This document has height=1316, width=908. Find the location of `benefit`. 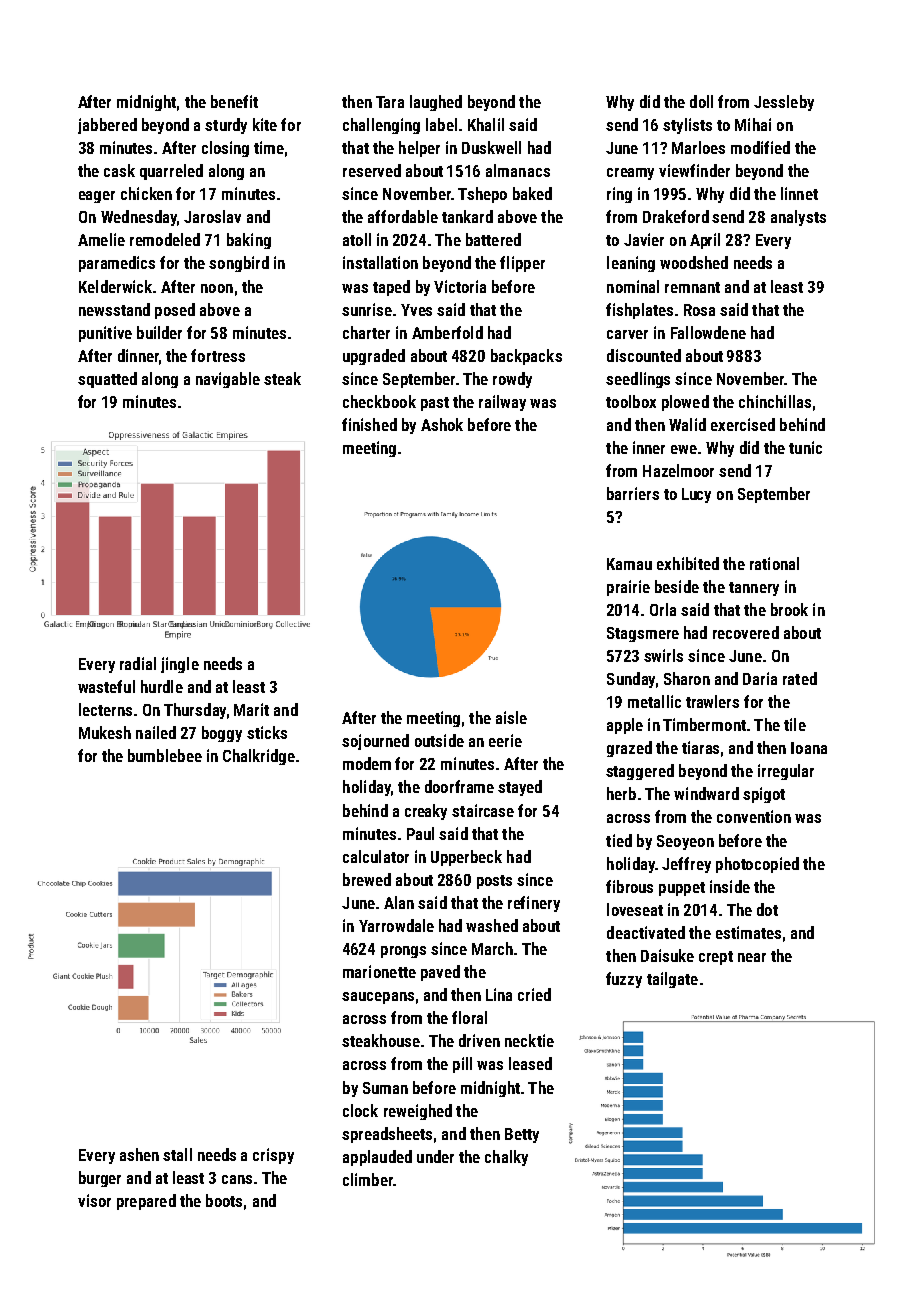

benefit is located at coordinates (234, 101).
